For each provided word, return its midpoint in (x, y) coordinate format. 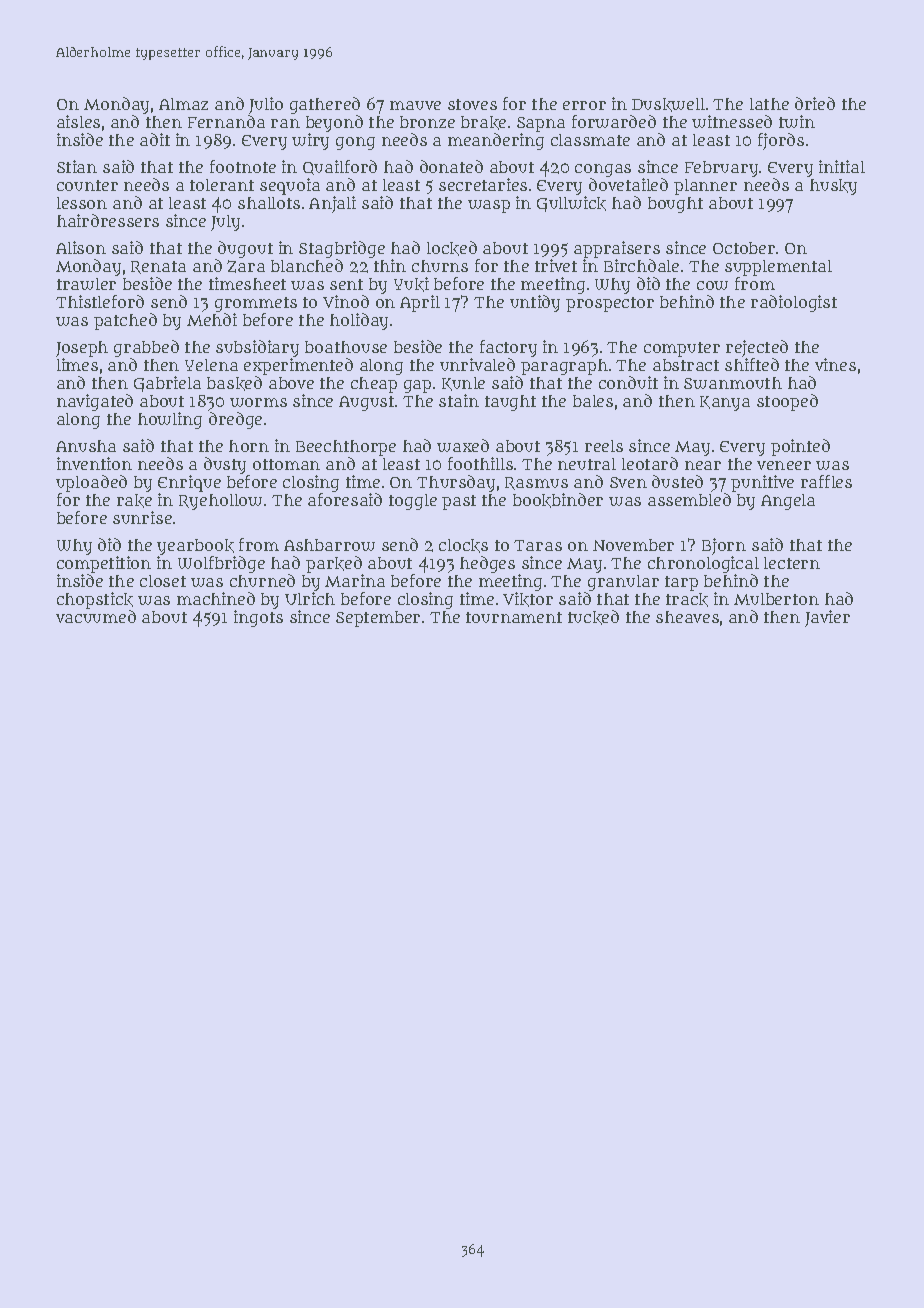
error (584, 105)
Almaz (183, 104)
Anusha (86, 446)
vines (835, 364)
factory (508, 348)
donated (451, 166)
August (366, 403)
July (225, 223)
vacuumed (96, 616)
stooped (787, 402)
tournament (514, 617)
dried (815, 103)
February (721, 169)
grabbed (146, 348)
